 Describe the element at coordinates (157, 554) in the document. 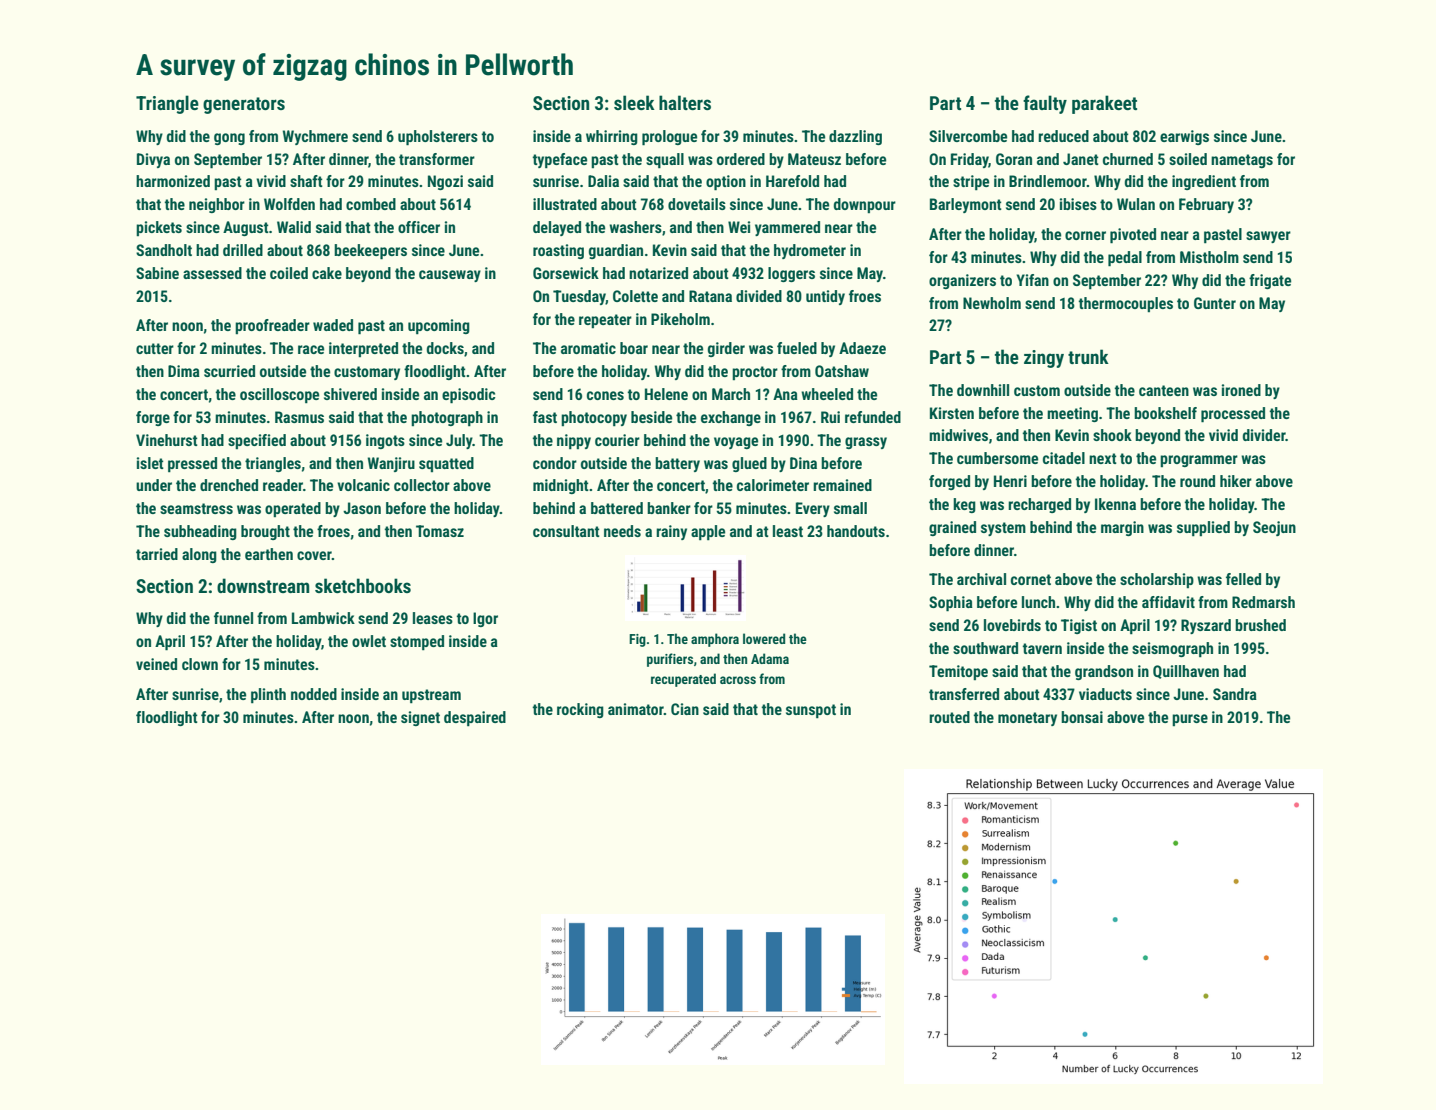

I see `tarried` at that location.
